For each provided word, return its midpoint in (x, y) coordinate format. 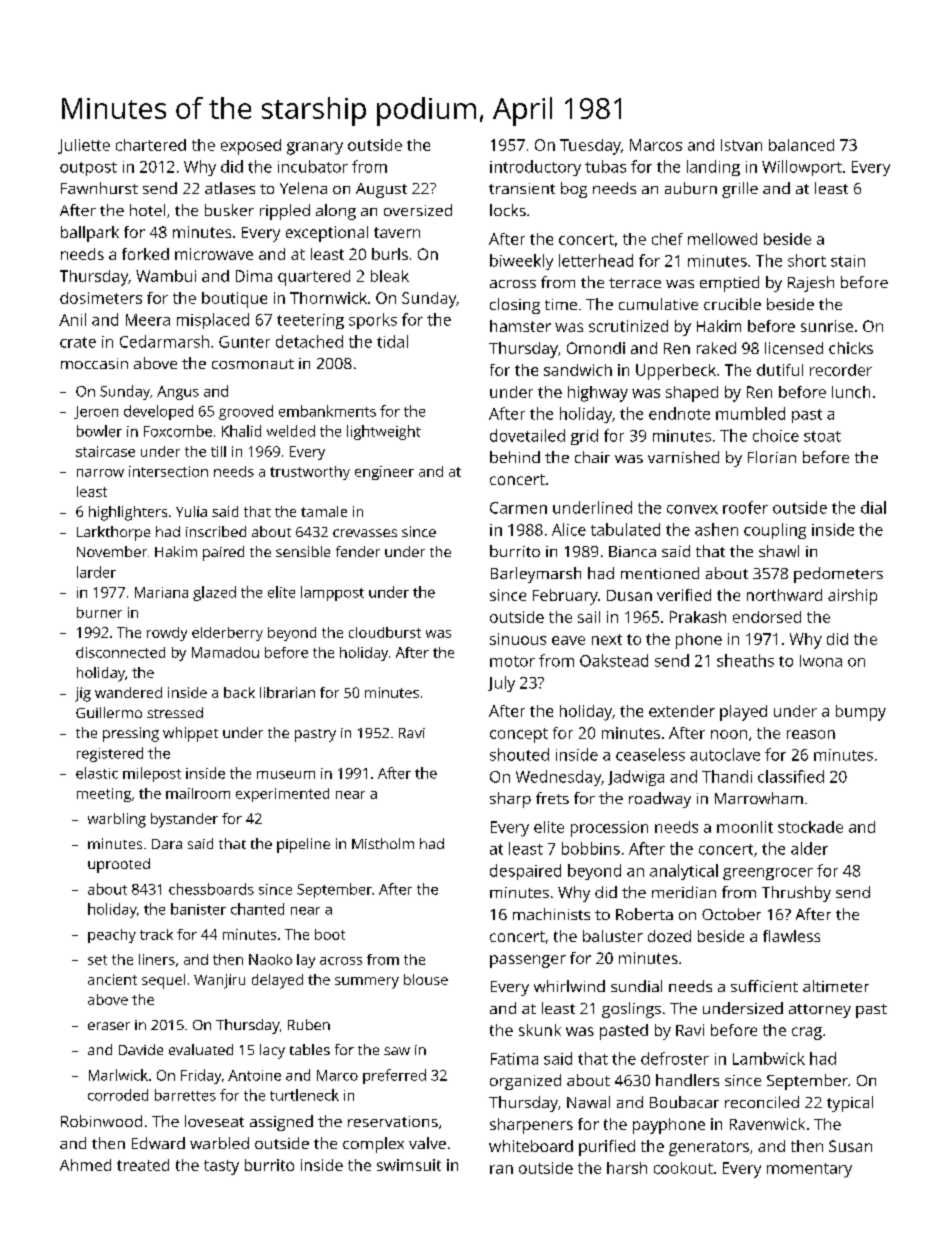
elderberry (227, 634)
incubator (313, 166)
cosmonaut (253, 364)
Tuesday (590, 147)
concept (519, 735)
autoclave (725, 754)
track (156, 934)
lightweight (384, 432)
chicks (851, 348)
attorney (820, 1011)
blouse (426, 979)
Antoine (254, 1075)
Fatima (514, 1059)
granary (315, 148)
